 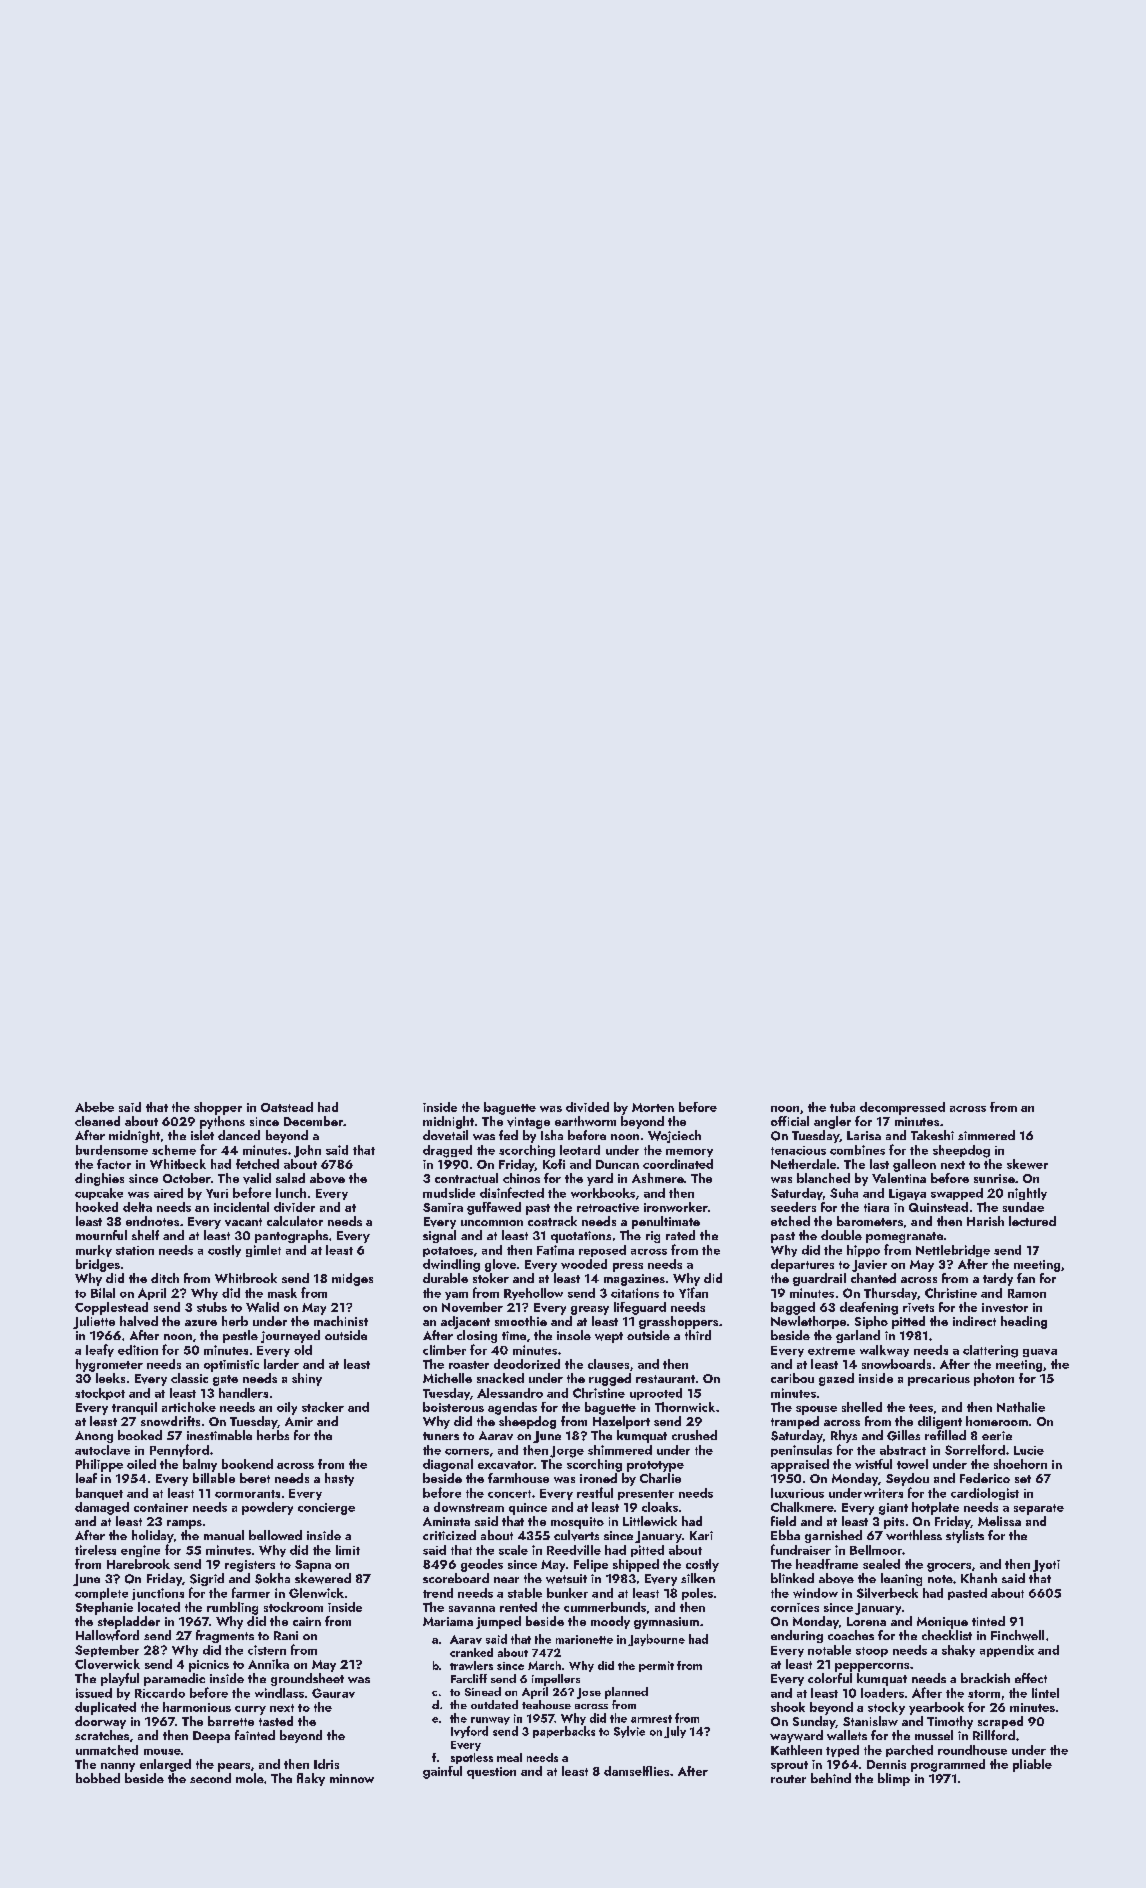 What do you see at coordinates (104, 1608) in the page?
I see `Stephanie` at bounding box center [104, 1608].
